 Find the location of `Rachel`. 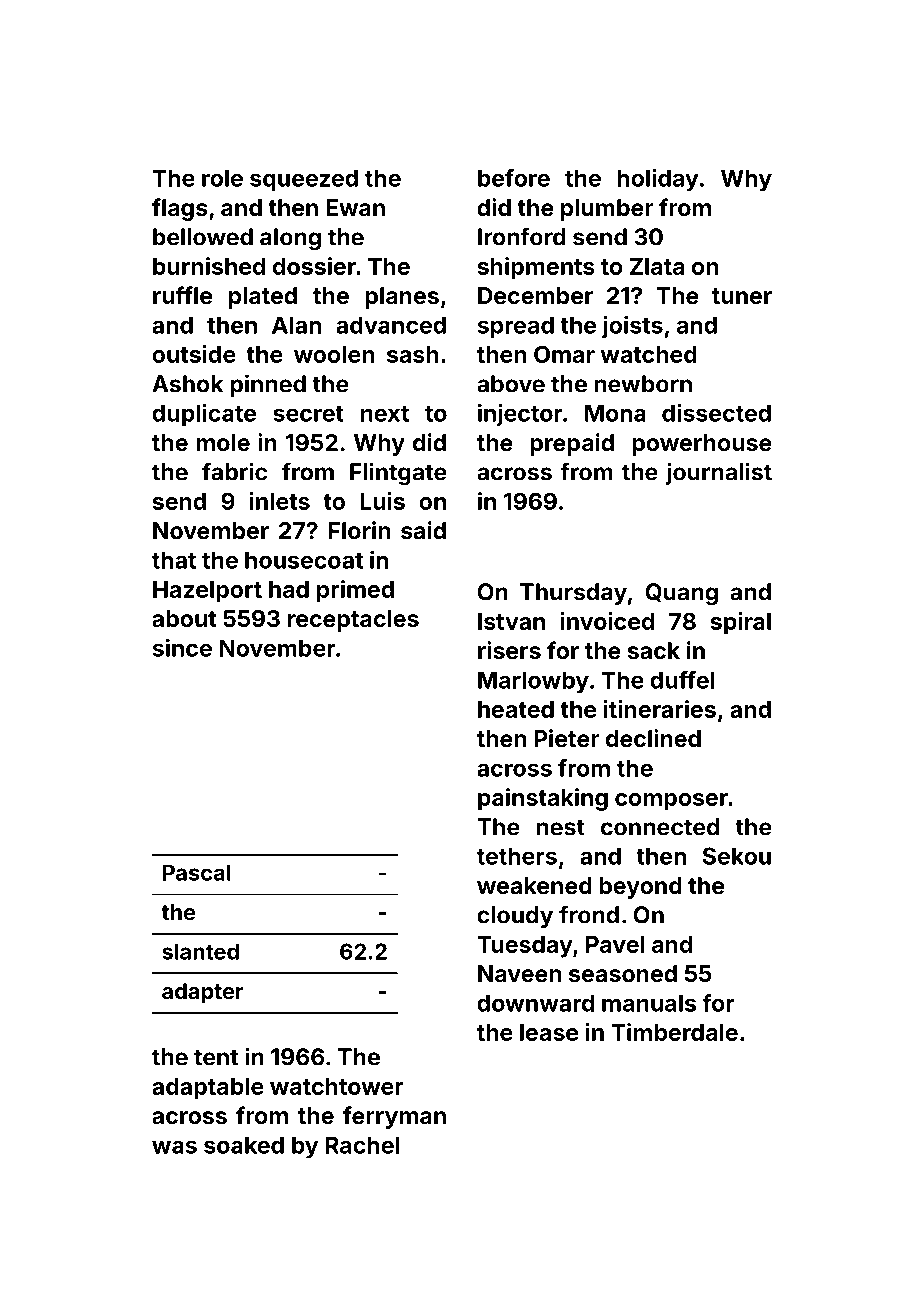

Rachel is located at coordinates (363, 1145).
